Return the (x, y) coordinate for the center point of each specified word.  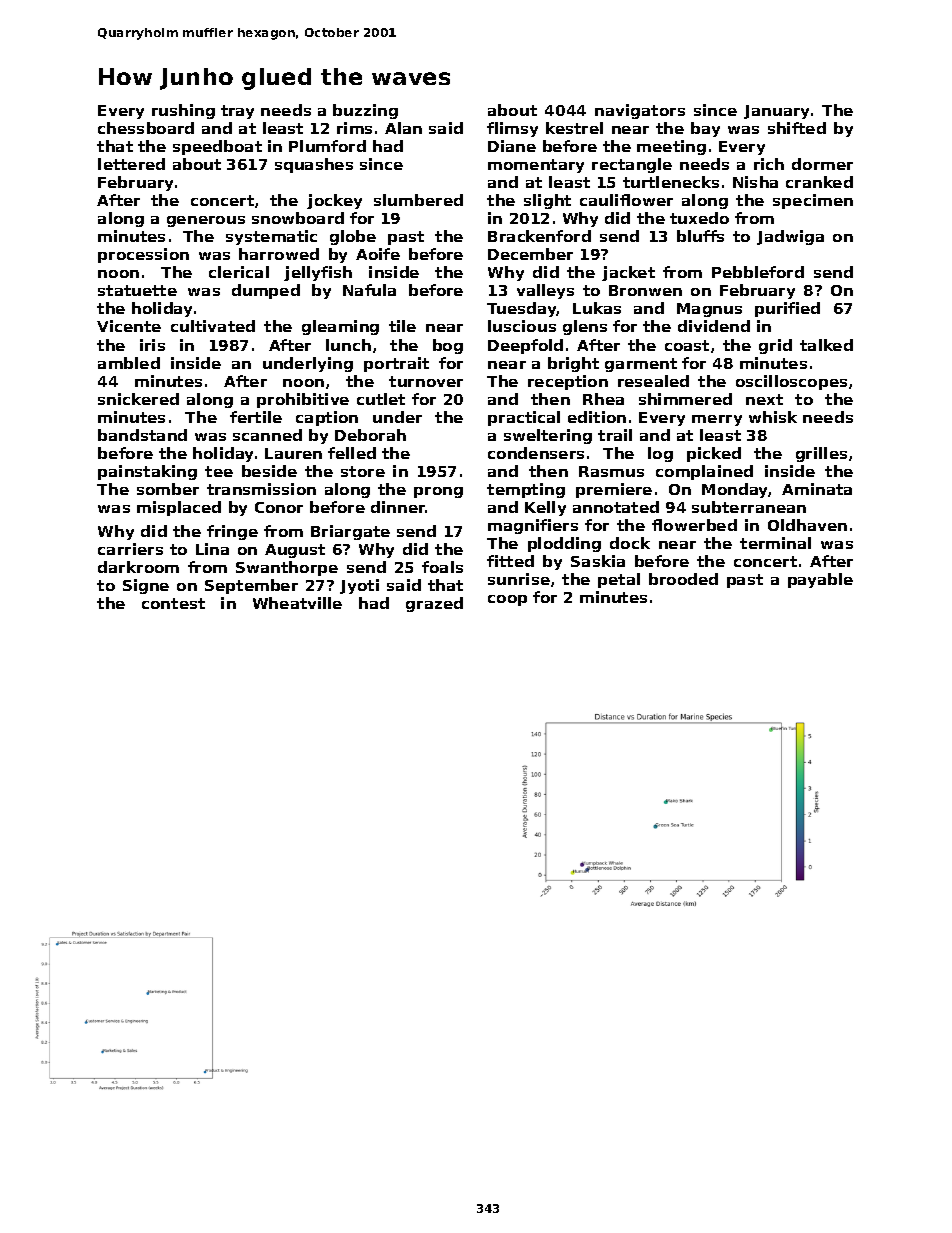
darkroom (138, 567)
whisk (773, 417)
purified (787, 309)
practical (524, 418)
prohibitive (303, 400)
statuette (137, 290)
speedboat (217, 147)
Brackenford (539, 236)
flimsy (512, 129)
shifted (797, 128)
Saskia (598, 561)
